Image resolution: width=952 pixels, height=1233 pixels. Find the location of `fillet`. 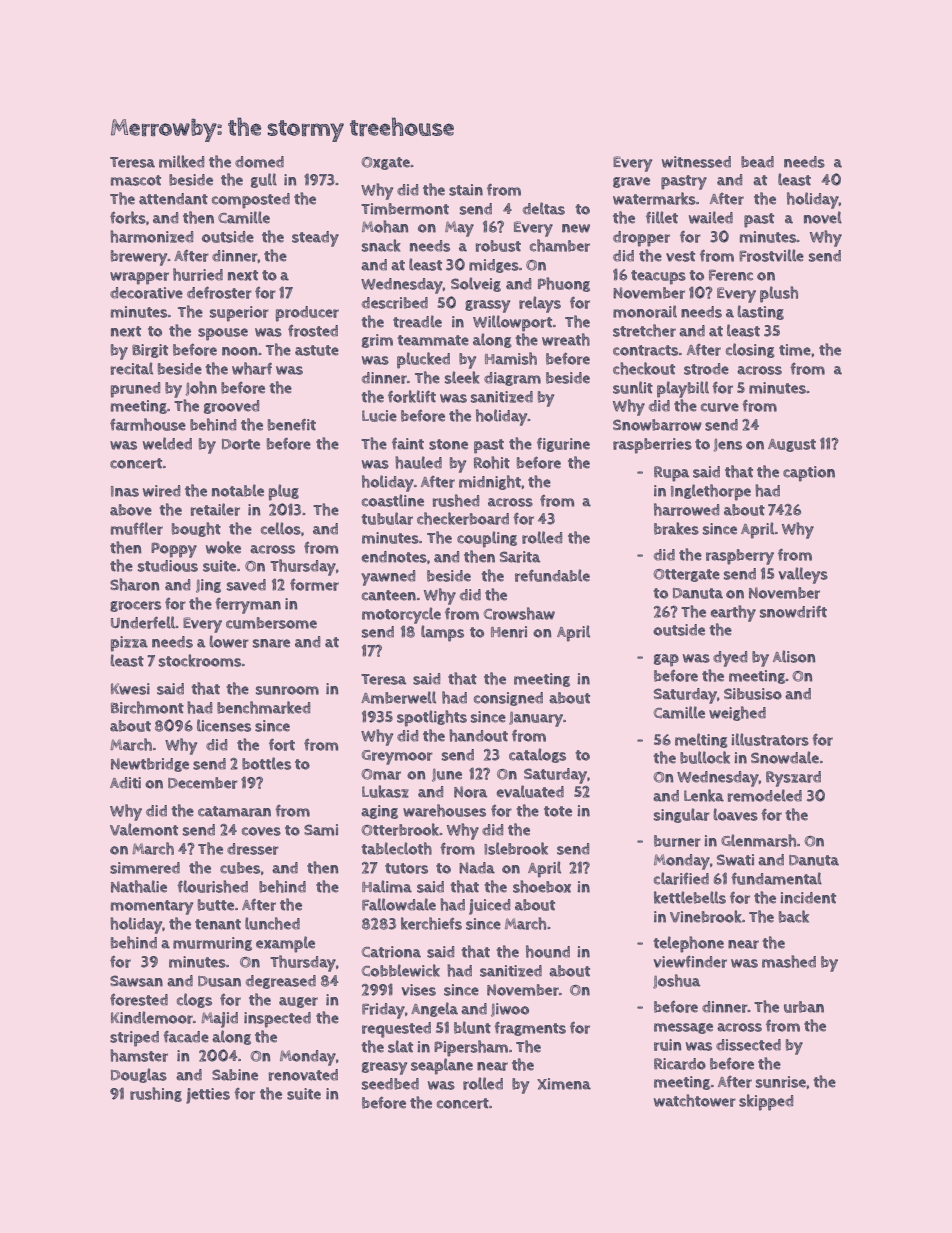

fillet is located at coordinates (662, 217).
